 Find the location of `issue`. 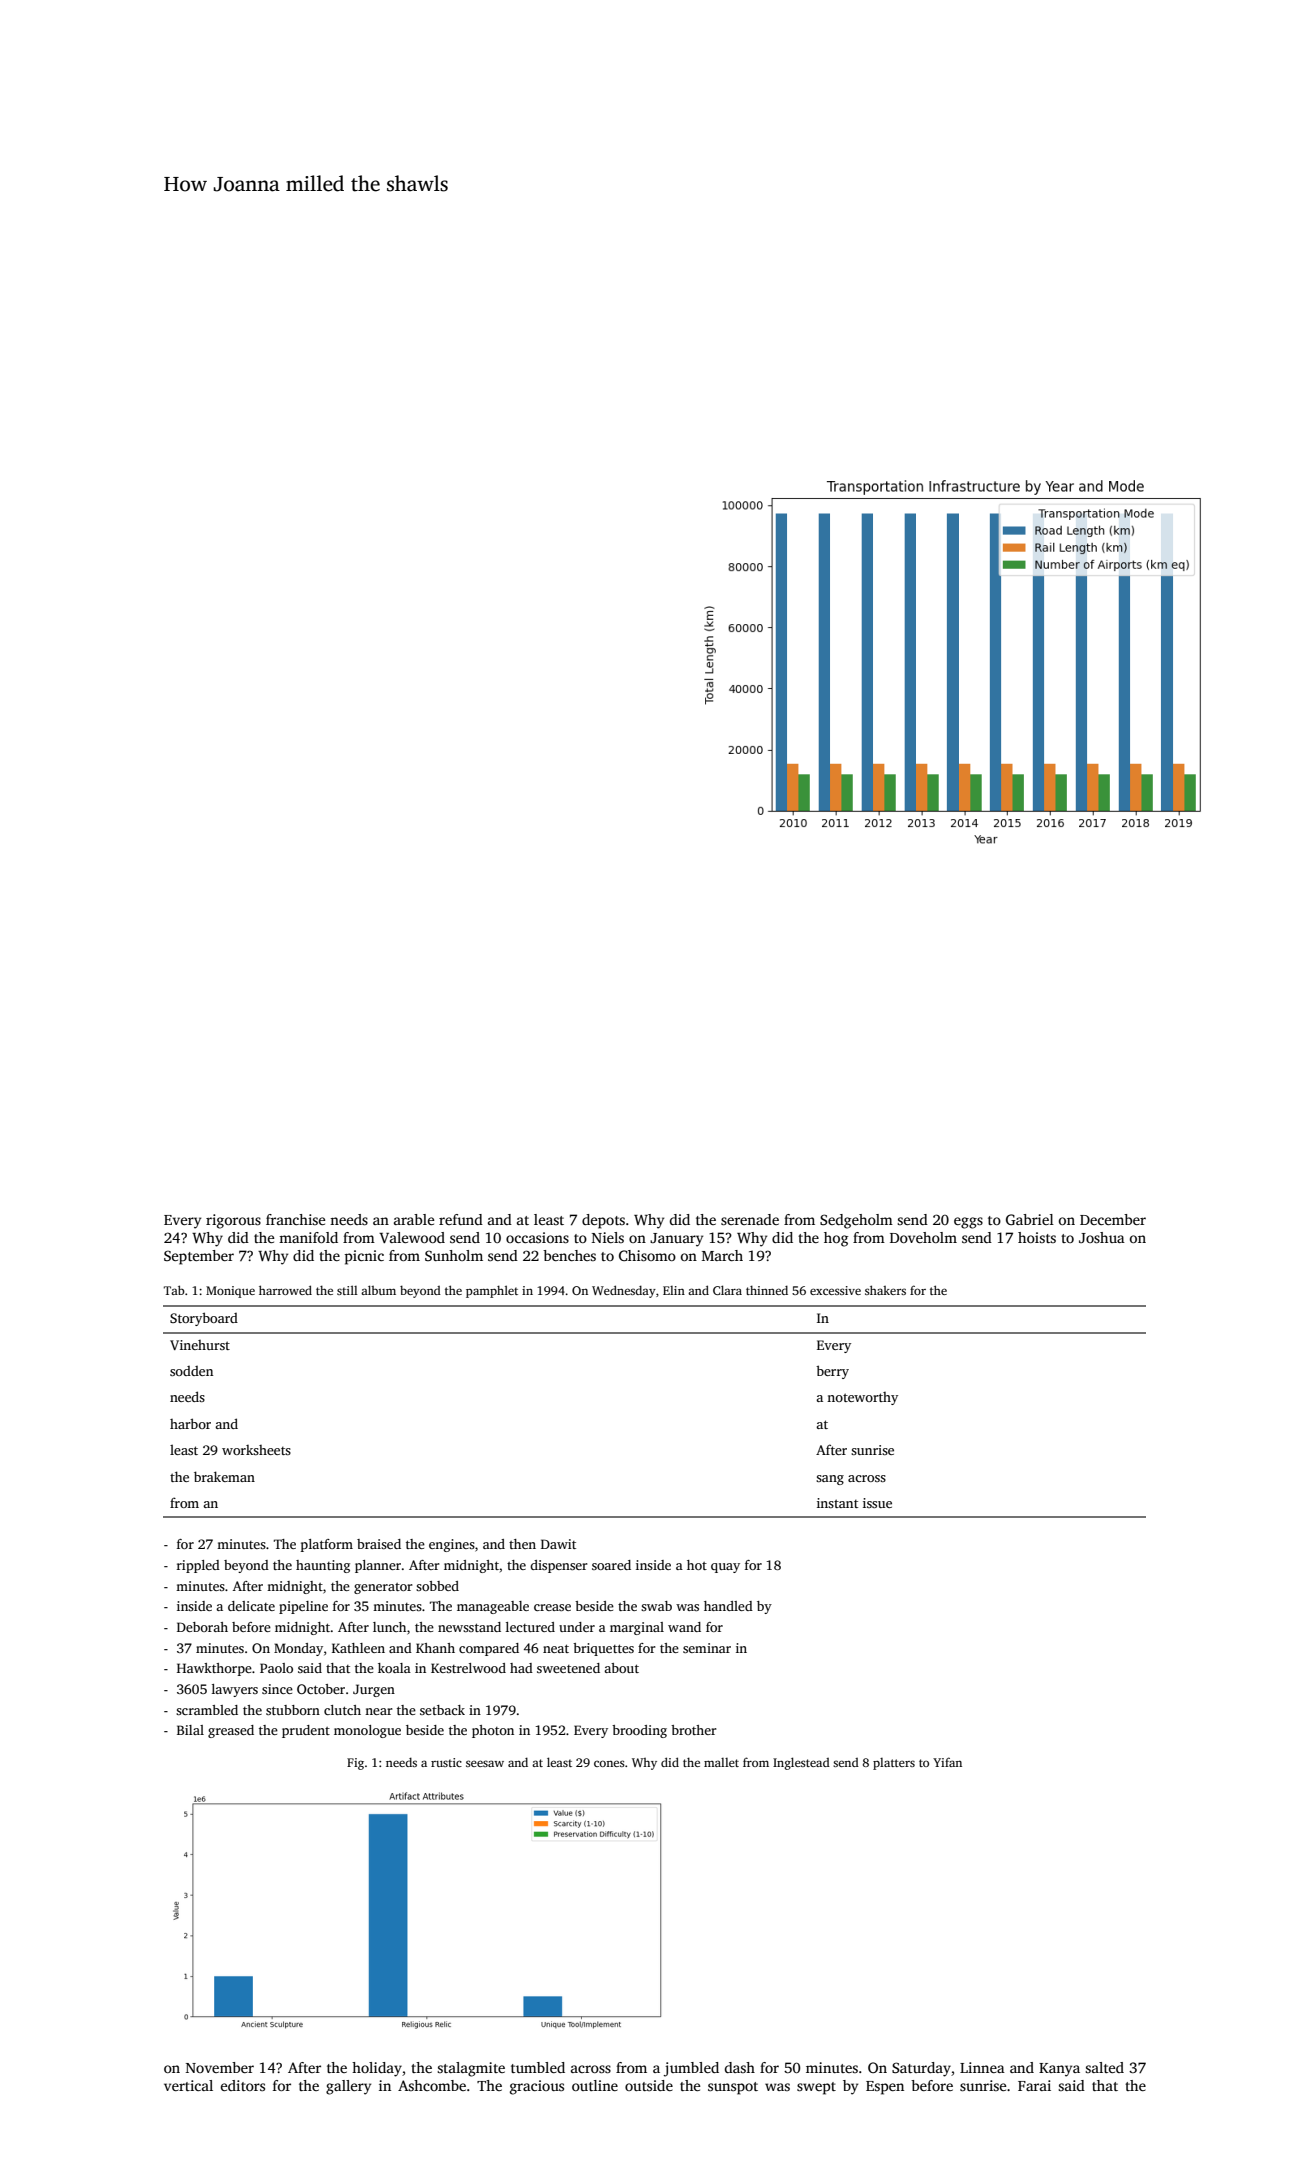

issue is located at coordinates (877, 1503).
